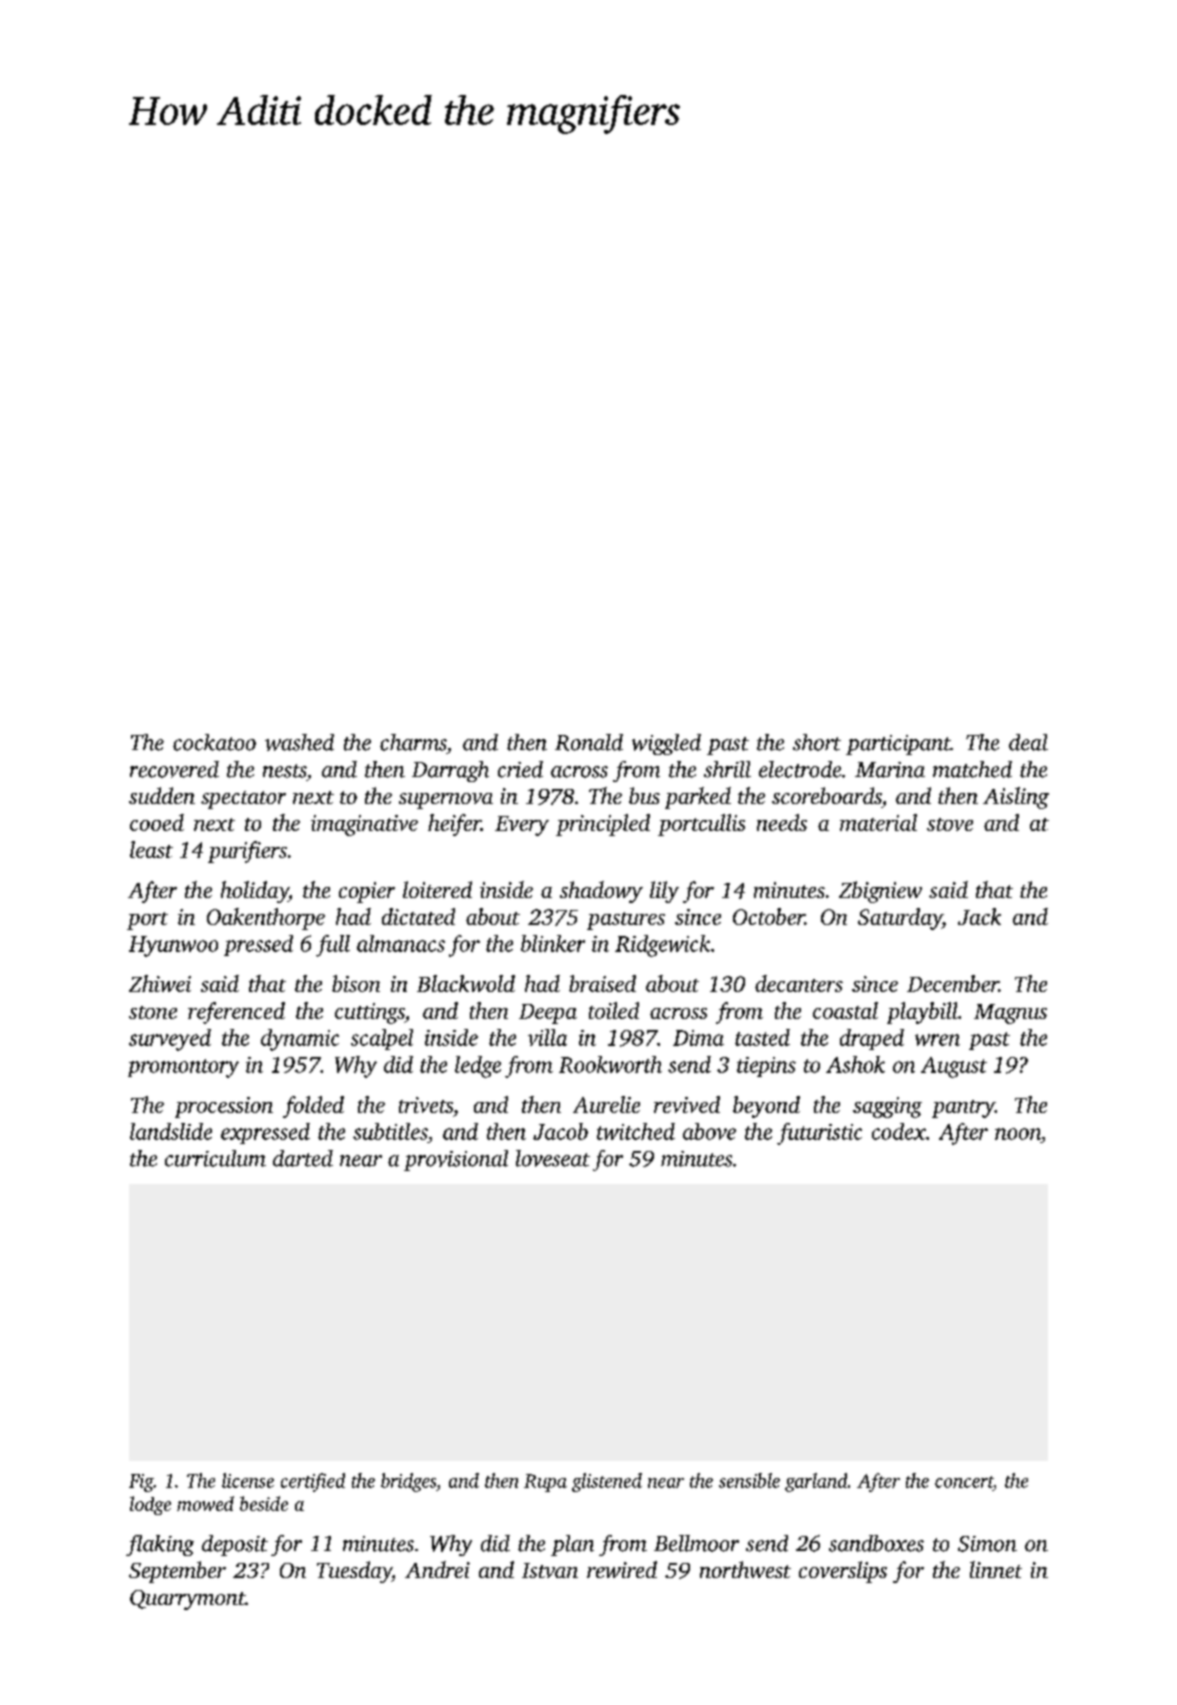 Image resolution: width=1177 pixels, height=1705 pixels. What do you see at coordinates (313, 1482) in the page?
I see `certified` at bounding box center [313, 1482].
